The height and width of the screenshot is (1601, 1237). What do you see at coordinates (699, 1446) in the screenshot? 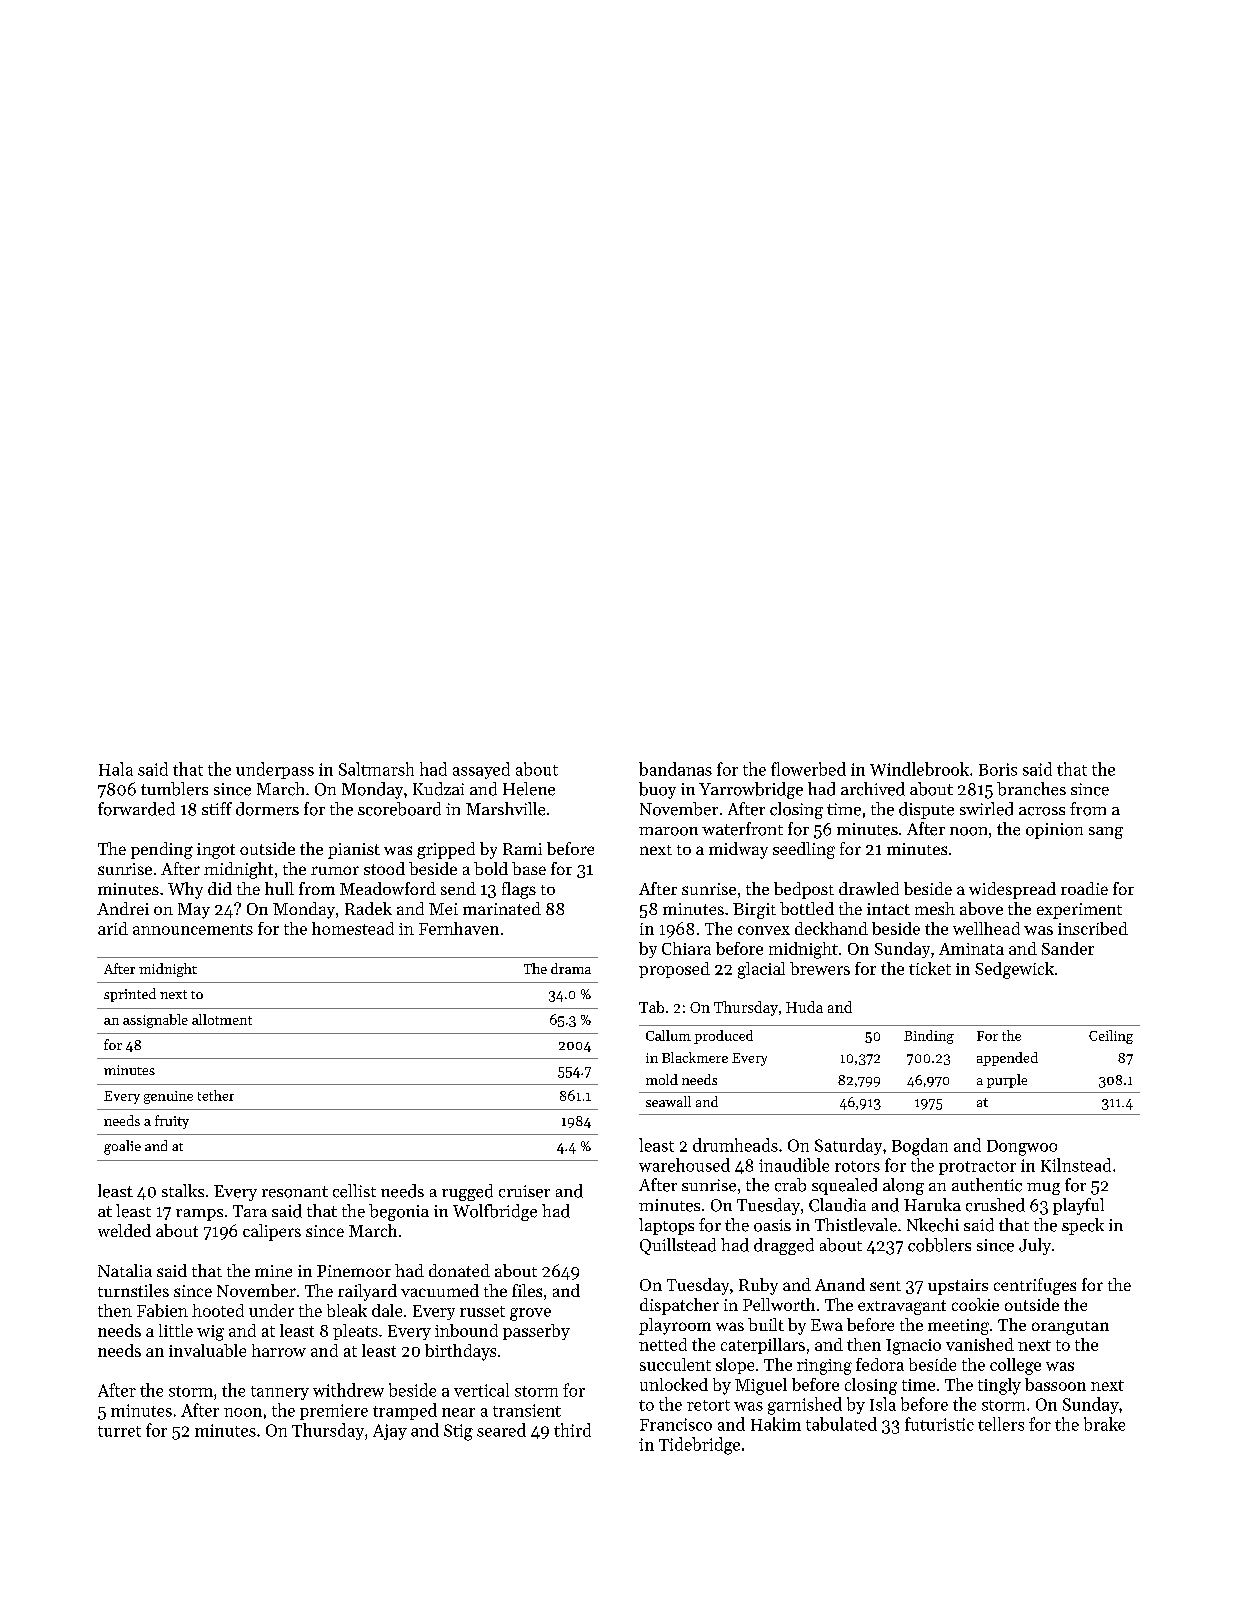
I see `Tidebridge` at bounding box center [699, 1446].
